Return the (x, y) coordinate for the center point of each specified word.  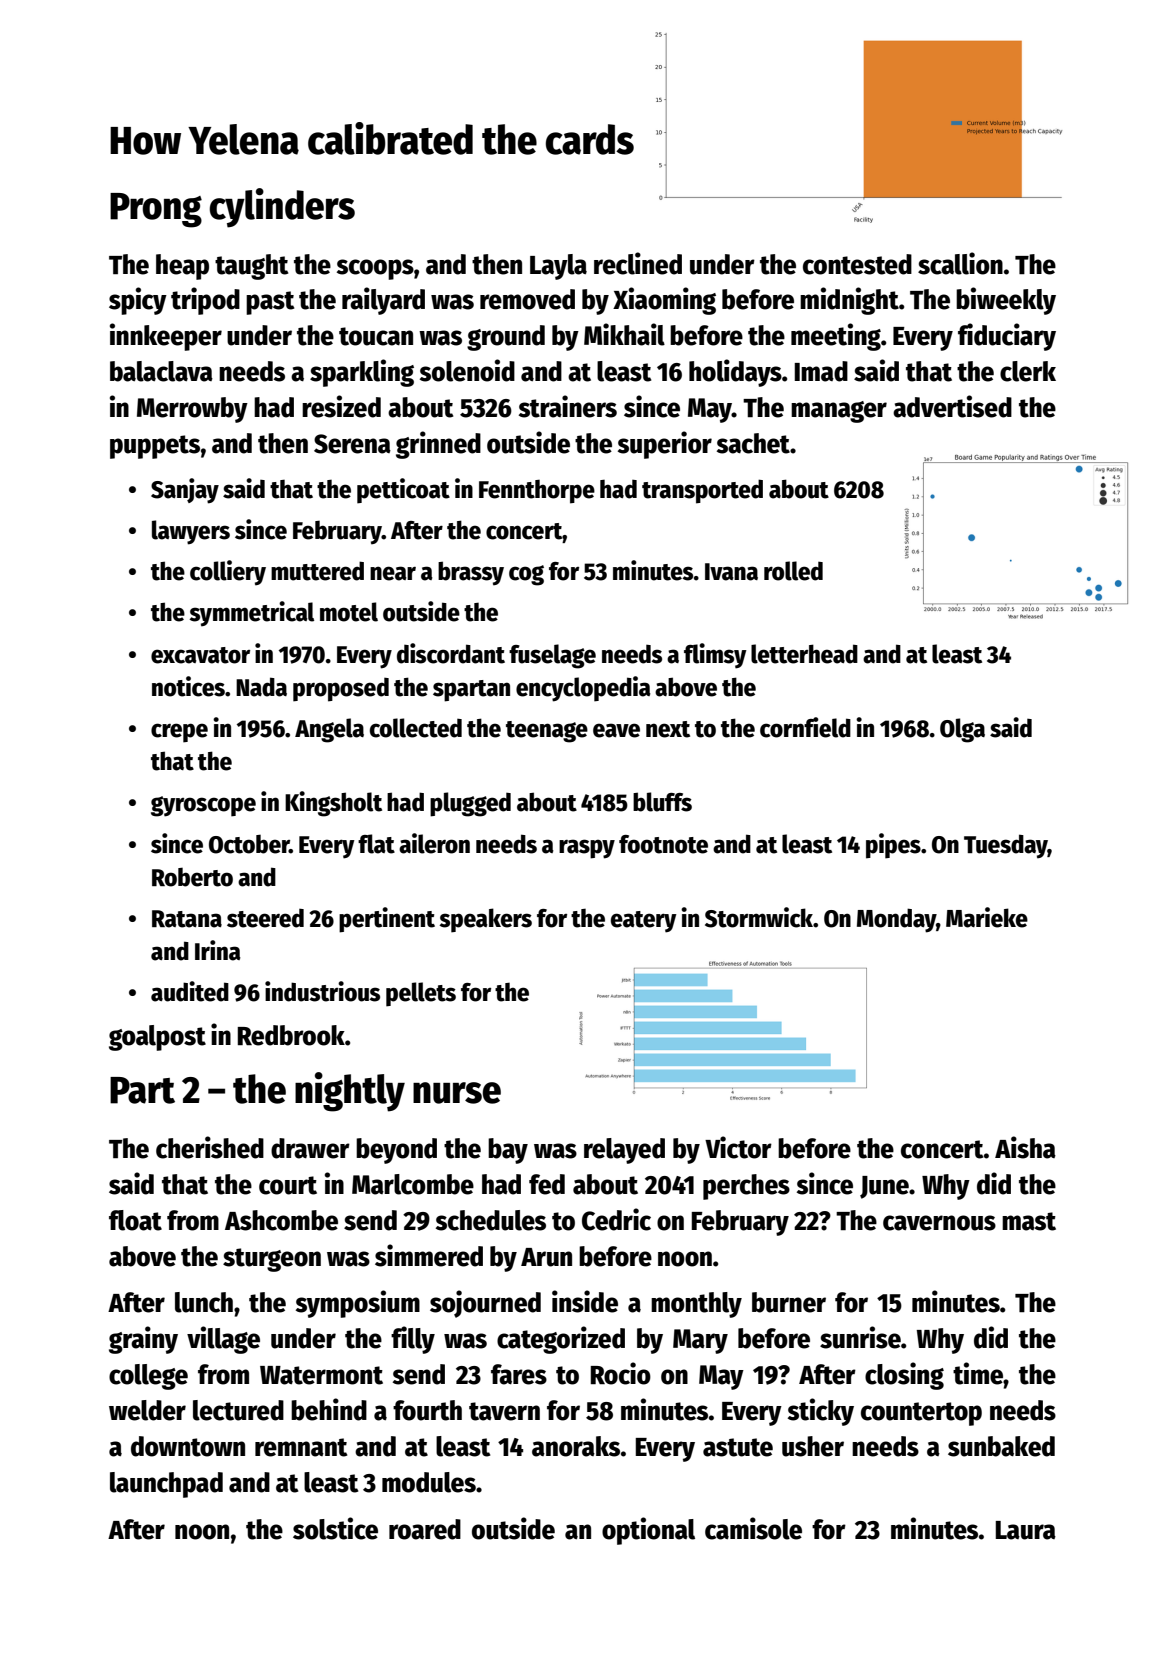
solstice (335, 1528)
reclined (638, 263)
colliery (228, 572)
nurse (457, 1093)
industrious (322, 991)
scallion (960, 263)
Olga (962, 730)
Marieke (987, 917)
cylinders (282, 208)
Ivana (731, 572)
